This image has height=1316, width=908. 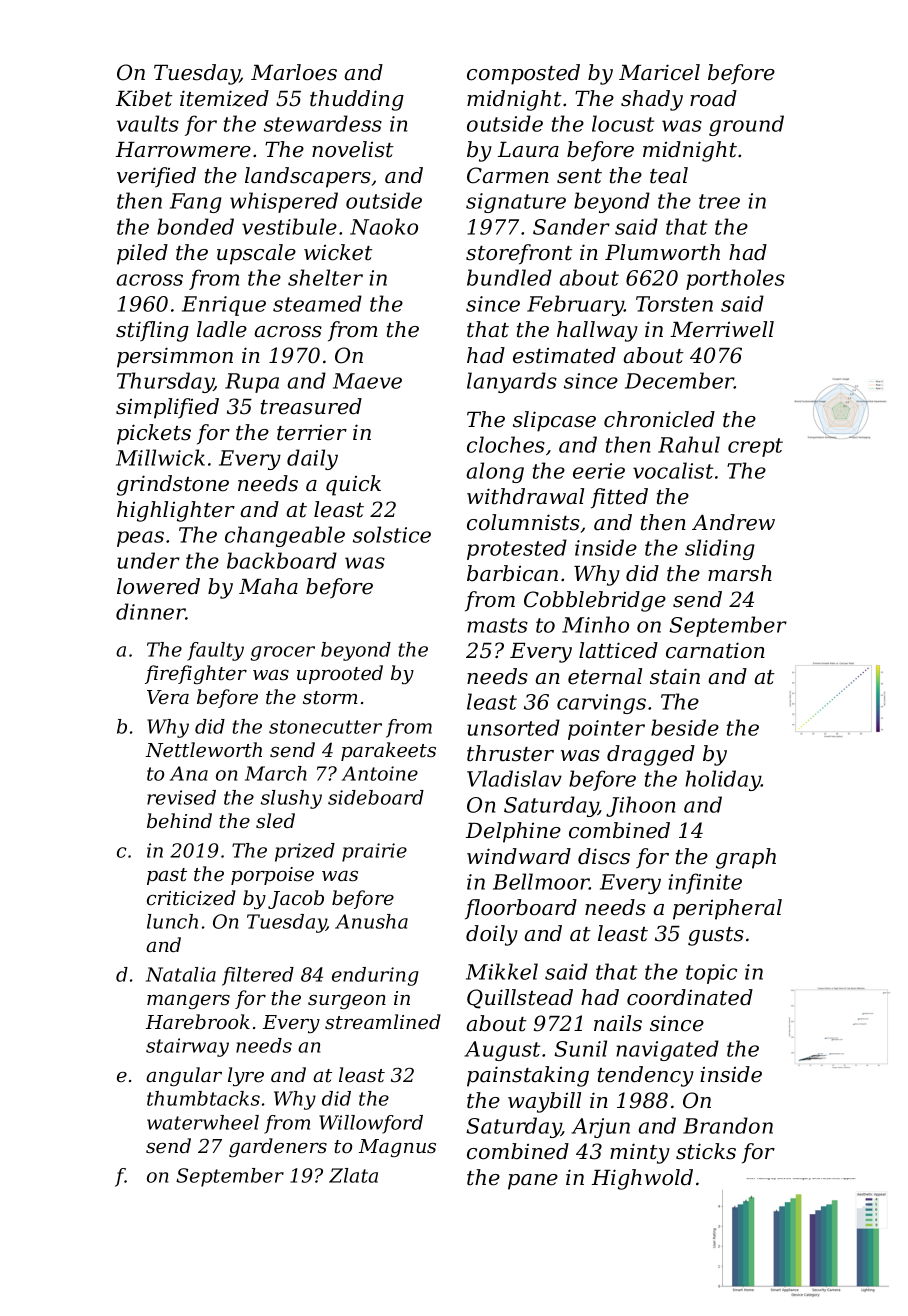 I want to click on hallway, so click(x=597, y=331).
